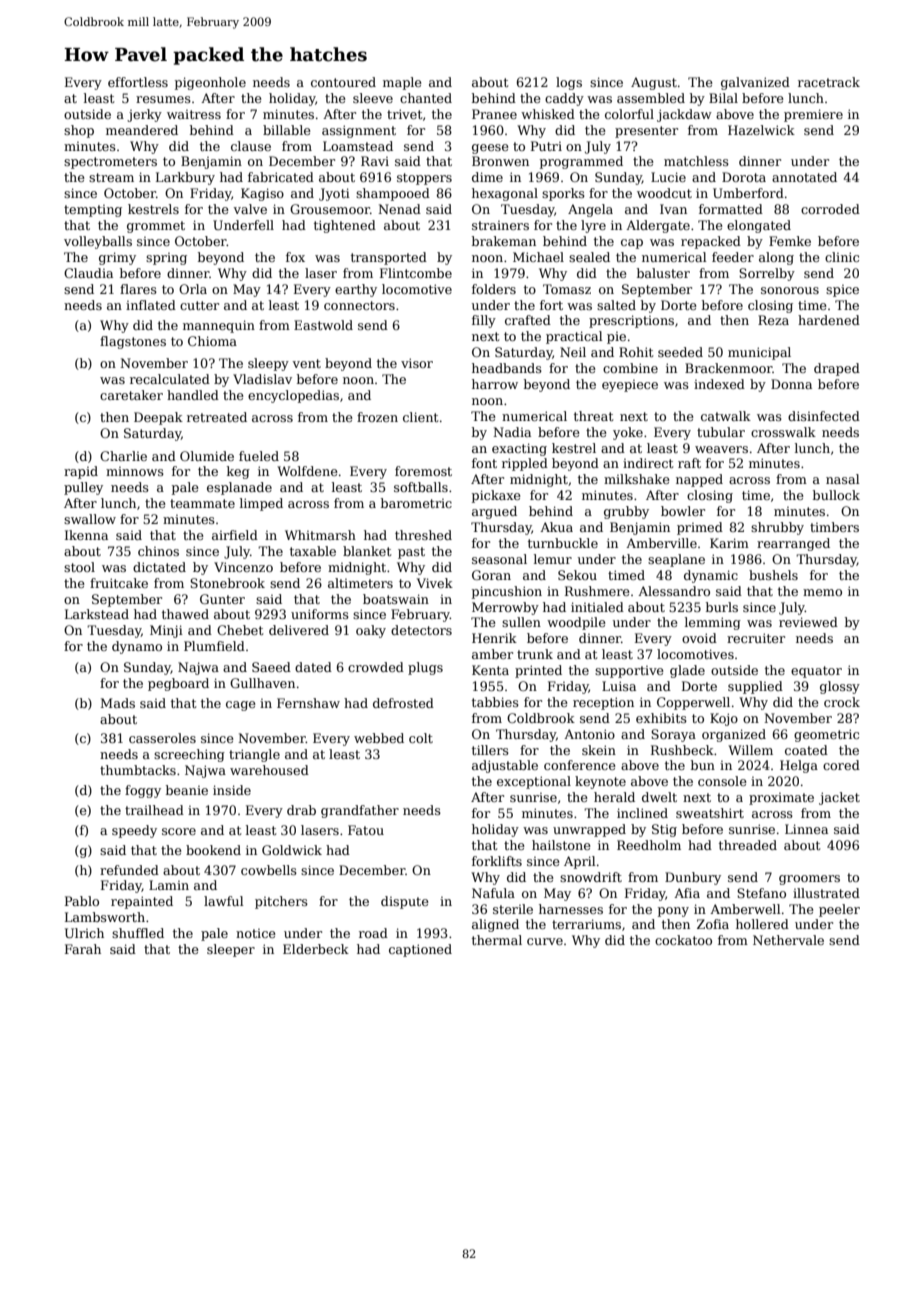  I want to click on baluster, so click(663, 273).
